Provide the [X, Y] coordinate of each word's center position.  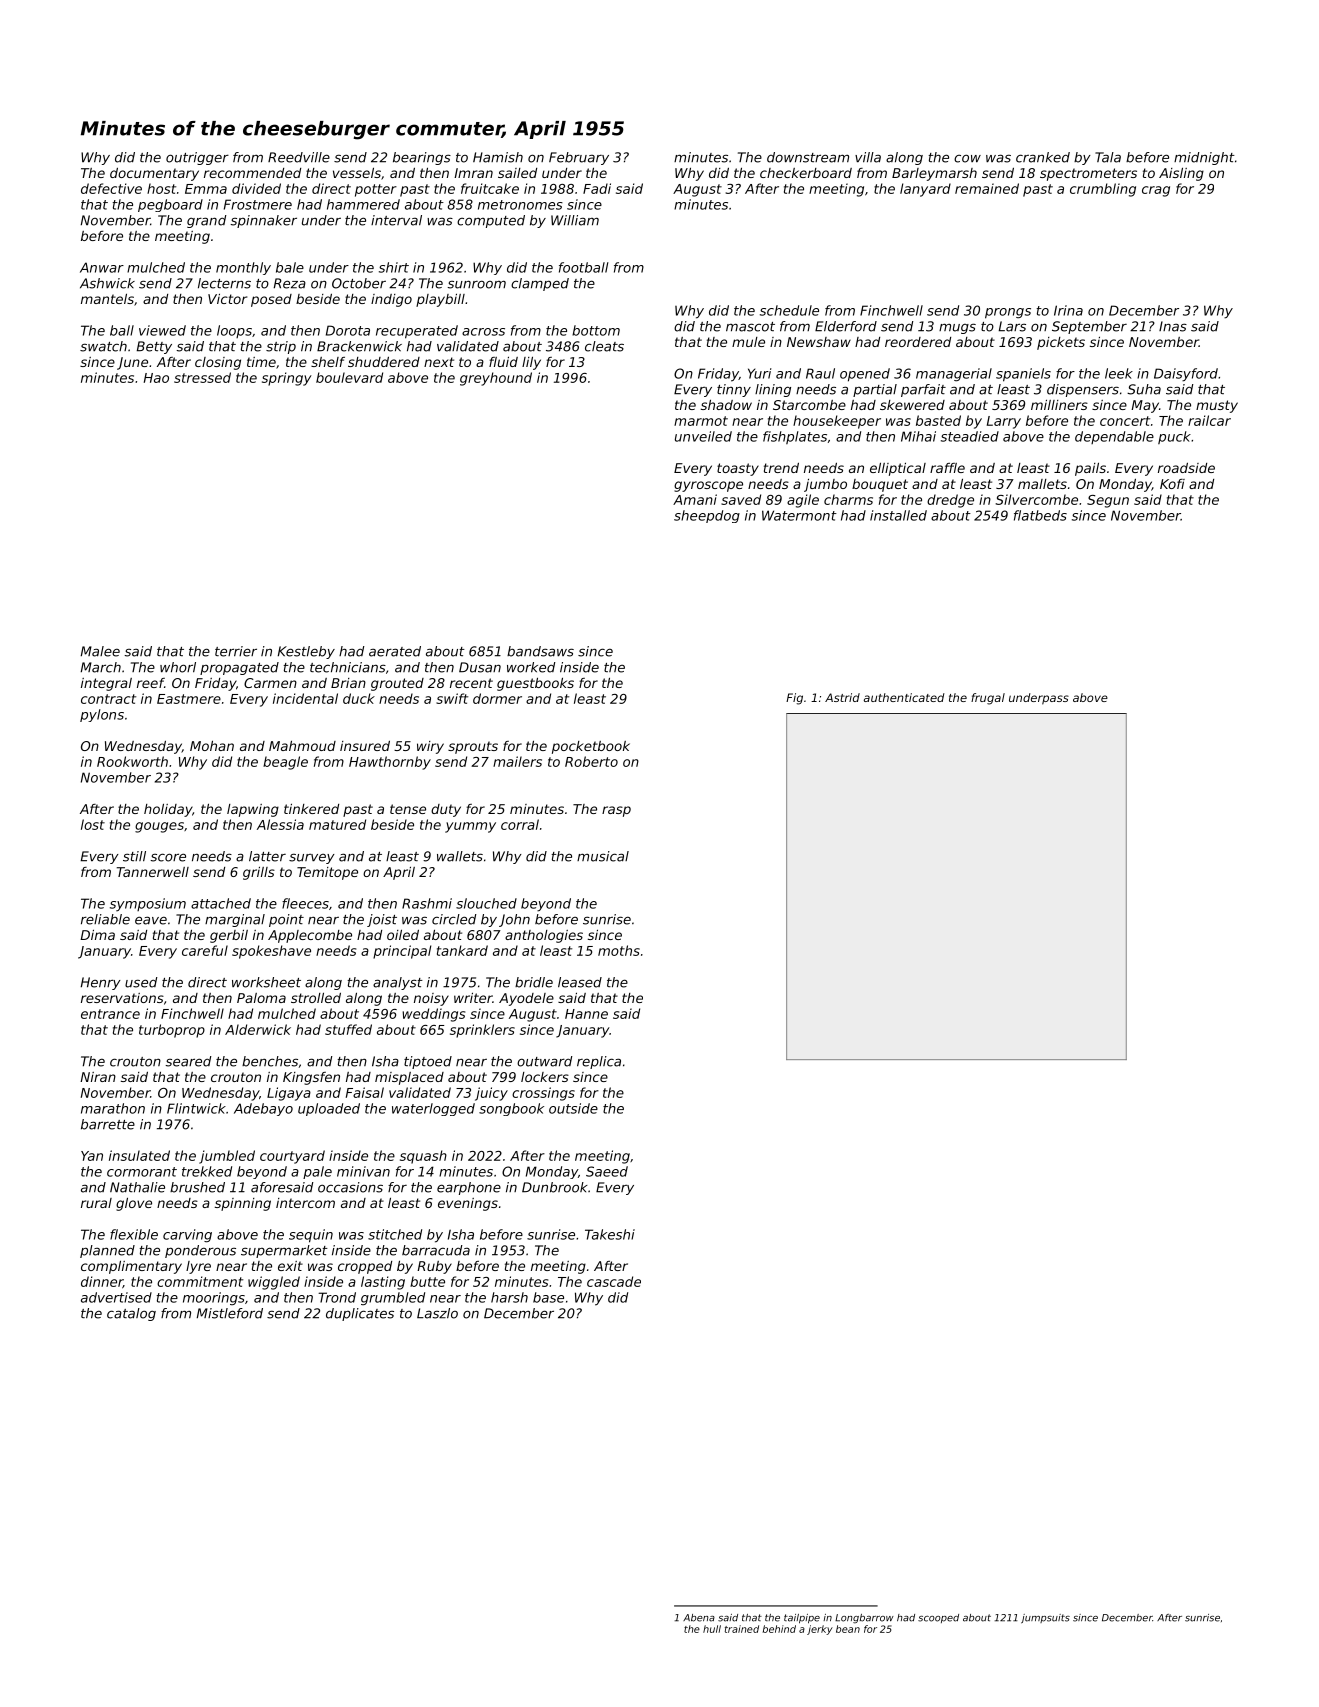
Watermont [799, 515]
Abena [699, 1618]
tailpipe [802, 1619]
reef [150, 683]
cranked [1043, 157]
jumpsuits [1045, 1618]
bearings [422, 158]
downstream [808, 157]
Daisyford [1186, 375]
